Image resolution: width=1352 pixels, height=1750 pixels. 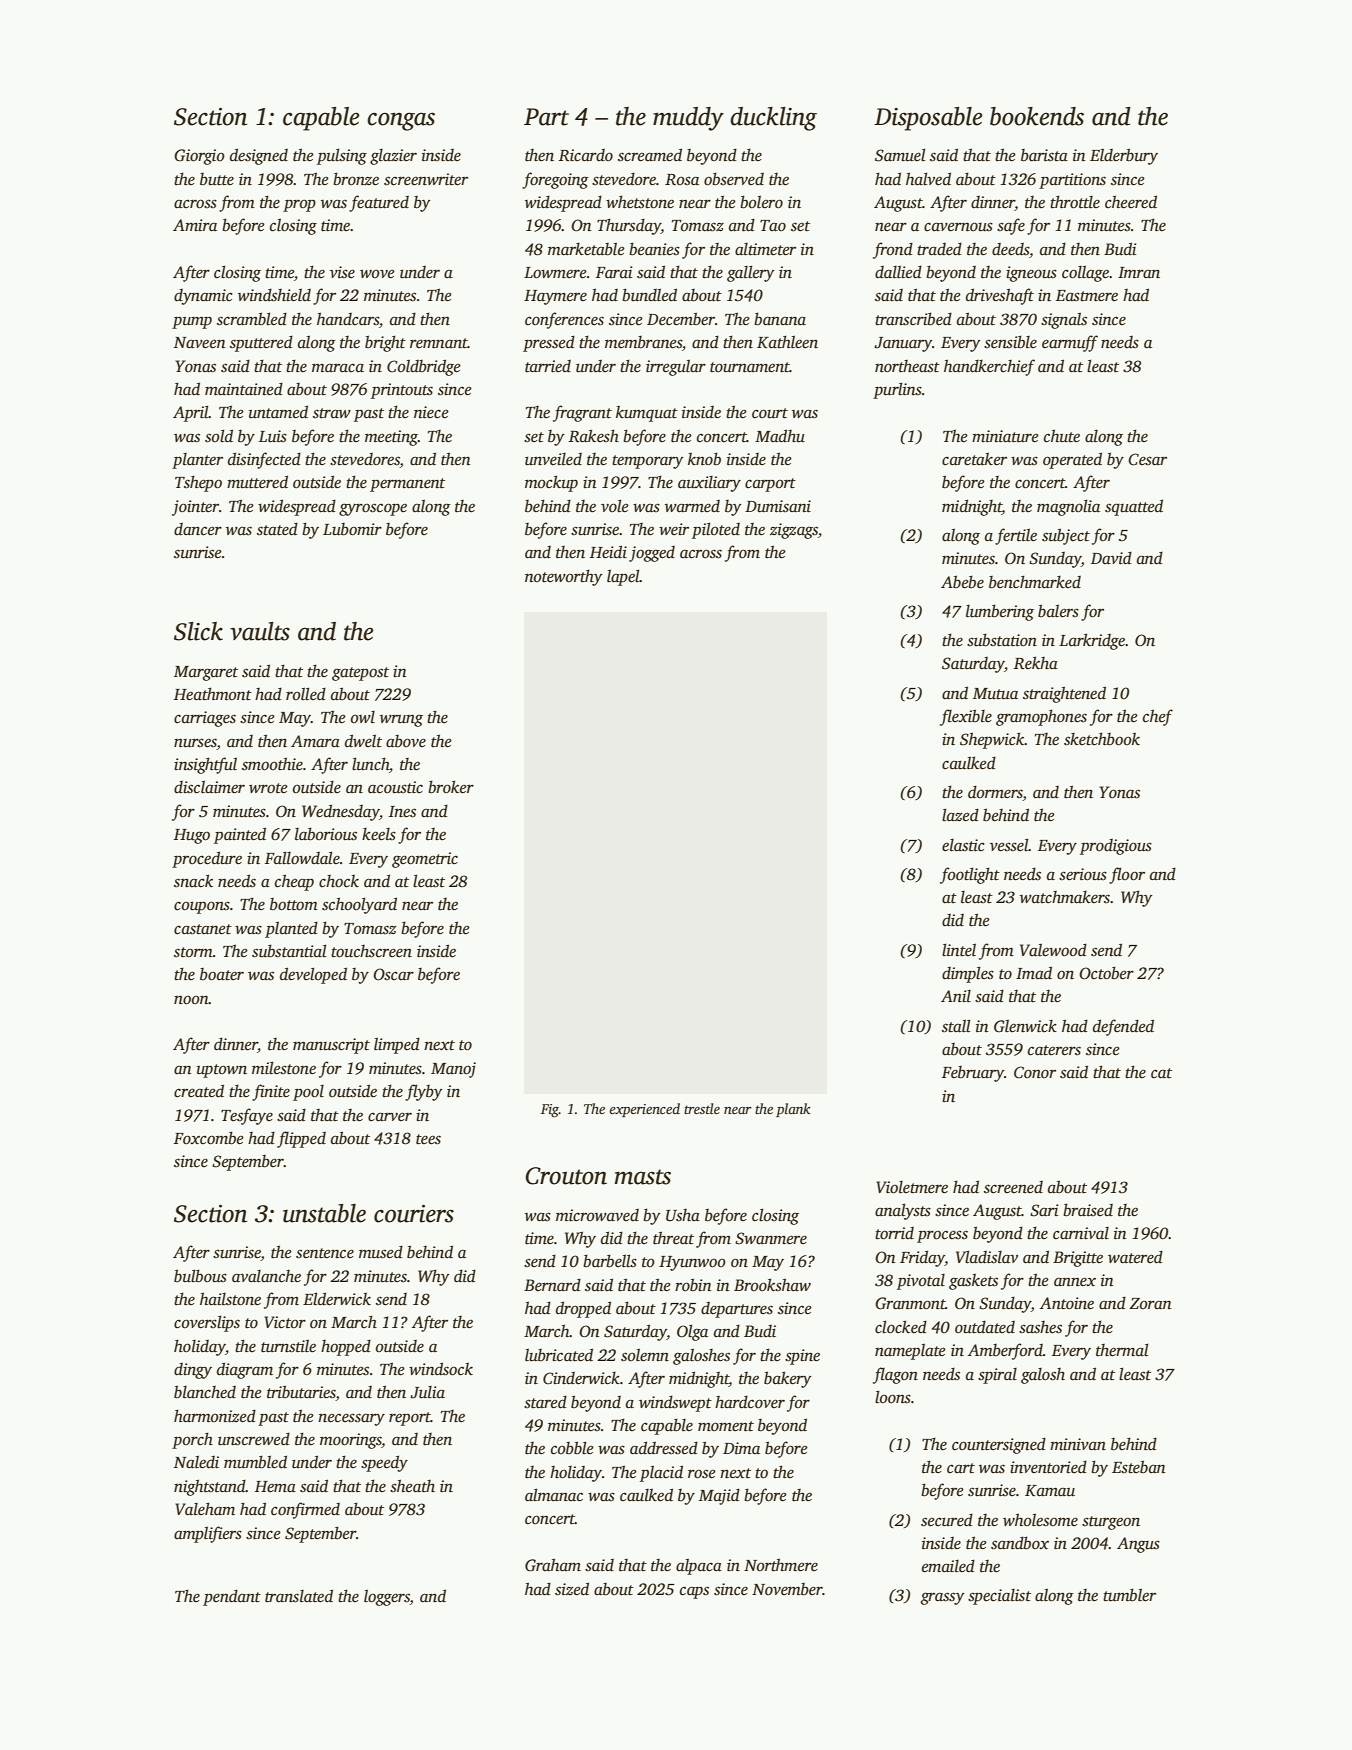 What do you see at coordinates (793, 1110) in the screenshot?
I see `plank` at bounding box center [793, 1110].
